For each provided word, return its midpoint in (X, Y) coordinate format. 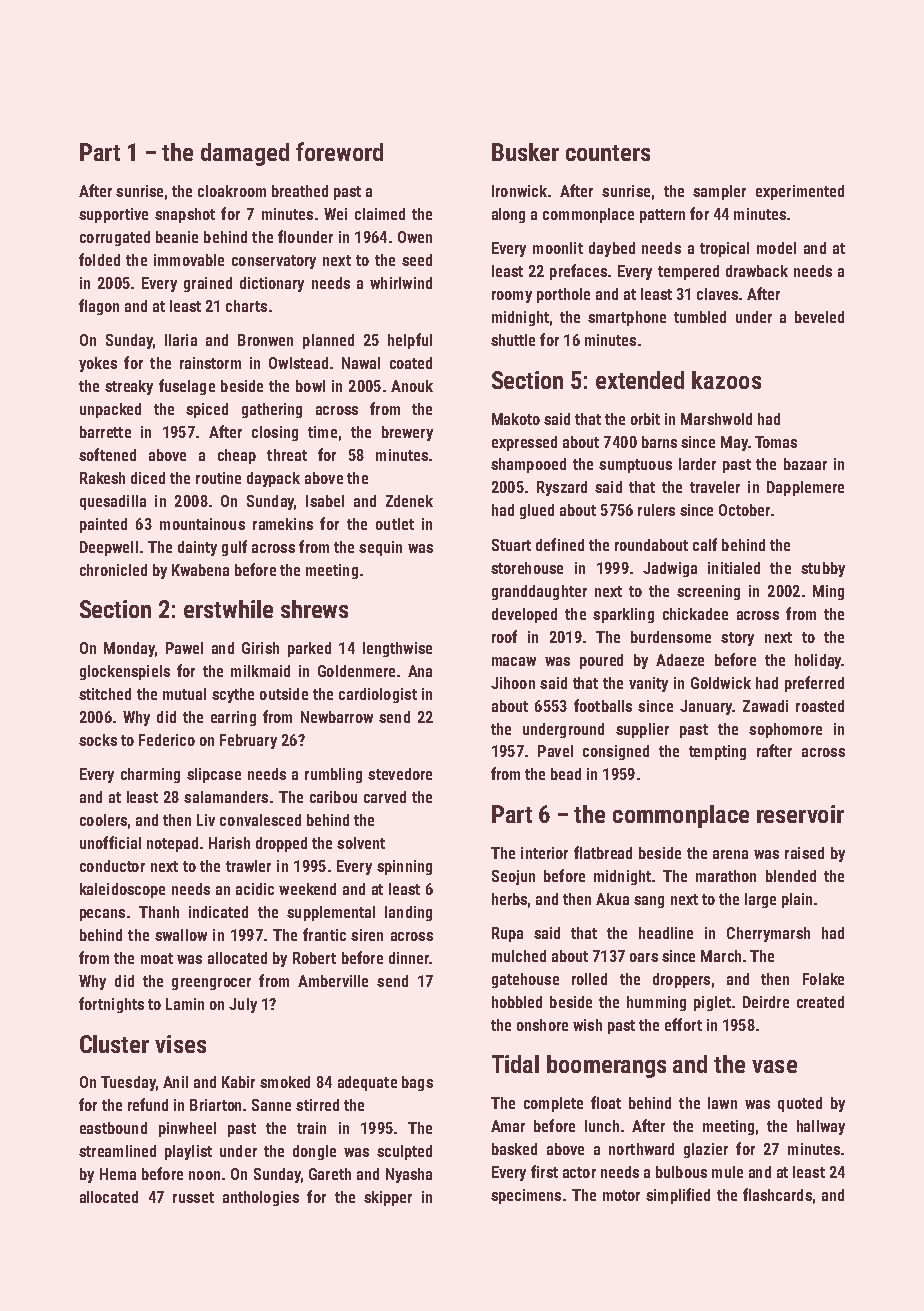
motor (621, 1195)
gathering (272, 410)
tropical (724, 249)
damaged (245, 154)
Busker (525, 152)
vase (774, 1066)
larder (697, 464)
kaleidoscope (122, 890)
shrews (314, 609)
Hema (118, 1174)
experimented (800, 192)
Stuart (511, 545)
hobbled (517, 1002)
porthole (563, 295)
